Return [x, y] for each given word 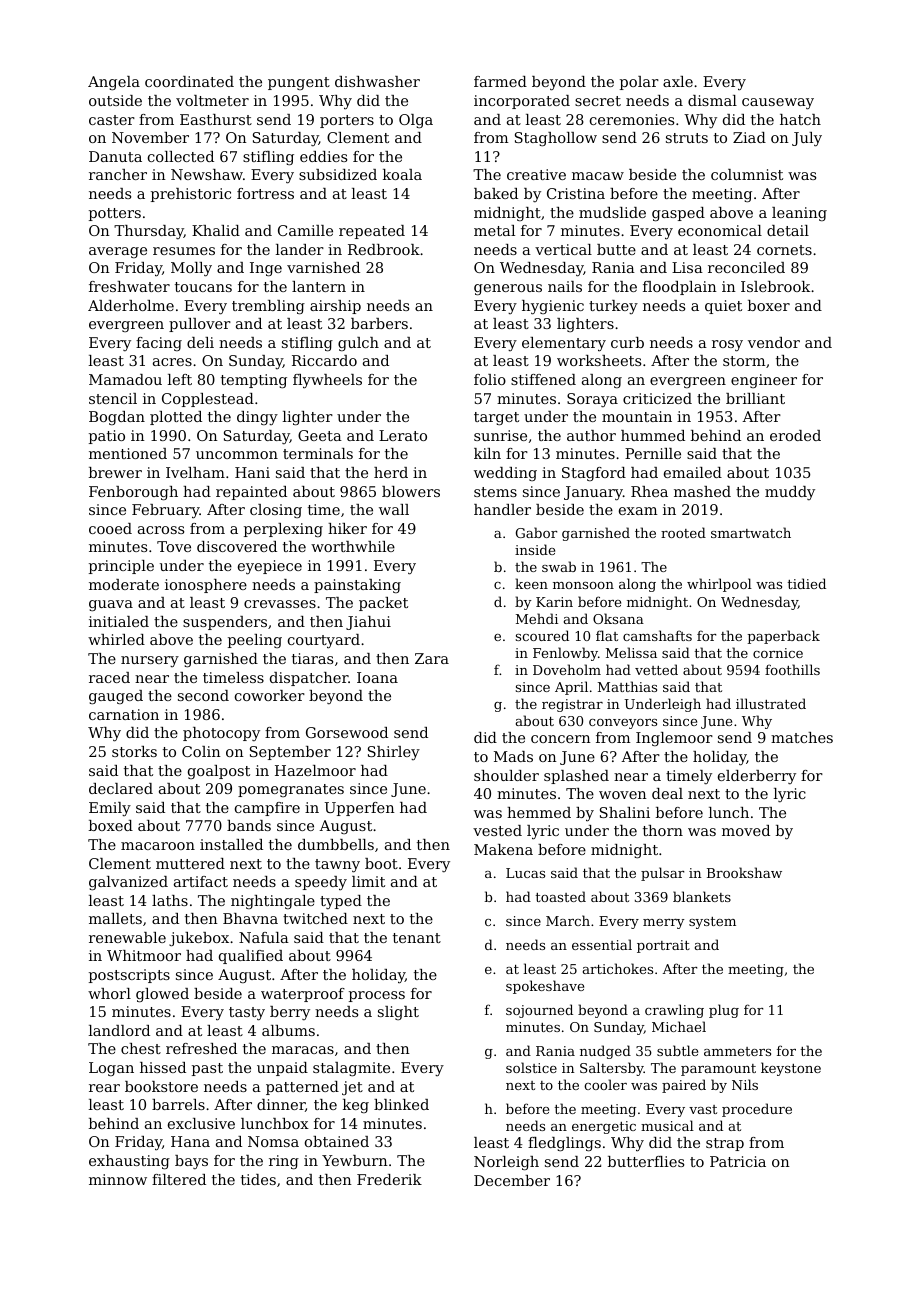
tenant [417, 938]
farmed [500, 81]
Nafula [264, 937]
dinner [281, 1104]
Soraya [592, 400]
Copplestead [208, 400]
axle [678, 81]
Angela [114, 83]
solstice [531, 1067]
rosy [727, 346]
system [712, 923]
